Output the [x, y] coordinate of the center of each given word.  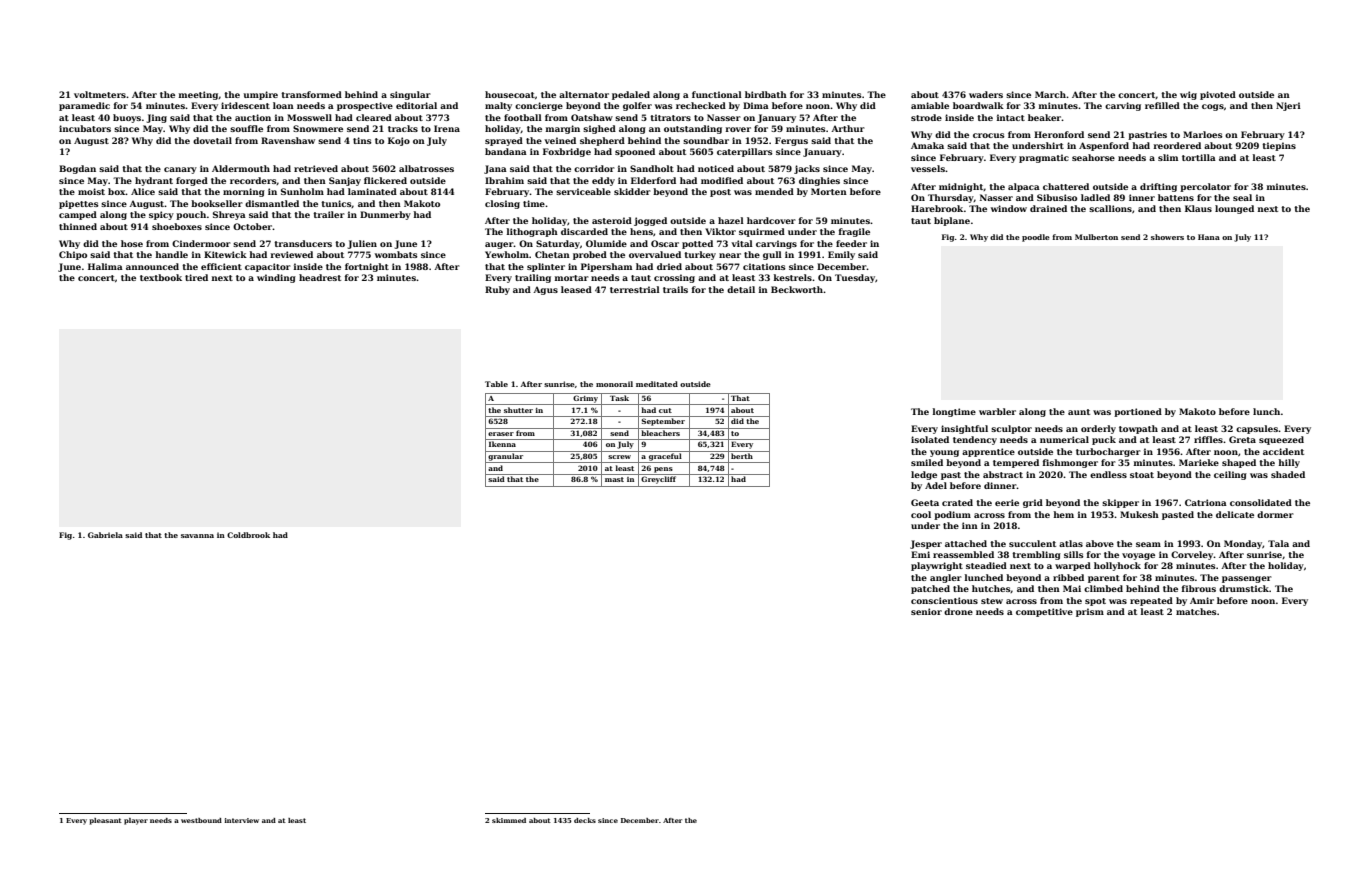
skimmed [509, 820]
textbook [161, 277]
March [1050, 94]
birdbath [766, 94]
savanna [197, 536]
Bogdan [77, 169]
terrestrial [635, 289]
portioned [1138, 412]
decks [585, 820]
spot [1095, 602]
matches [1196, 611]
